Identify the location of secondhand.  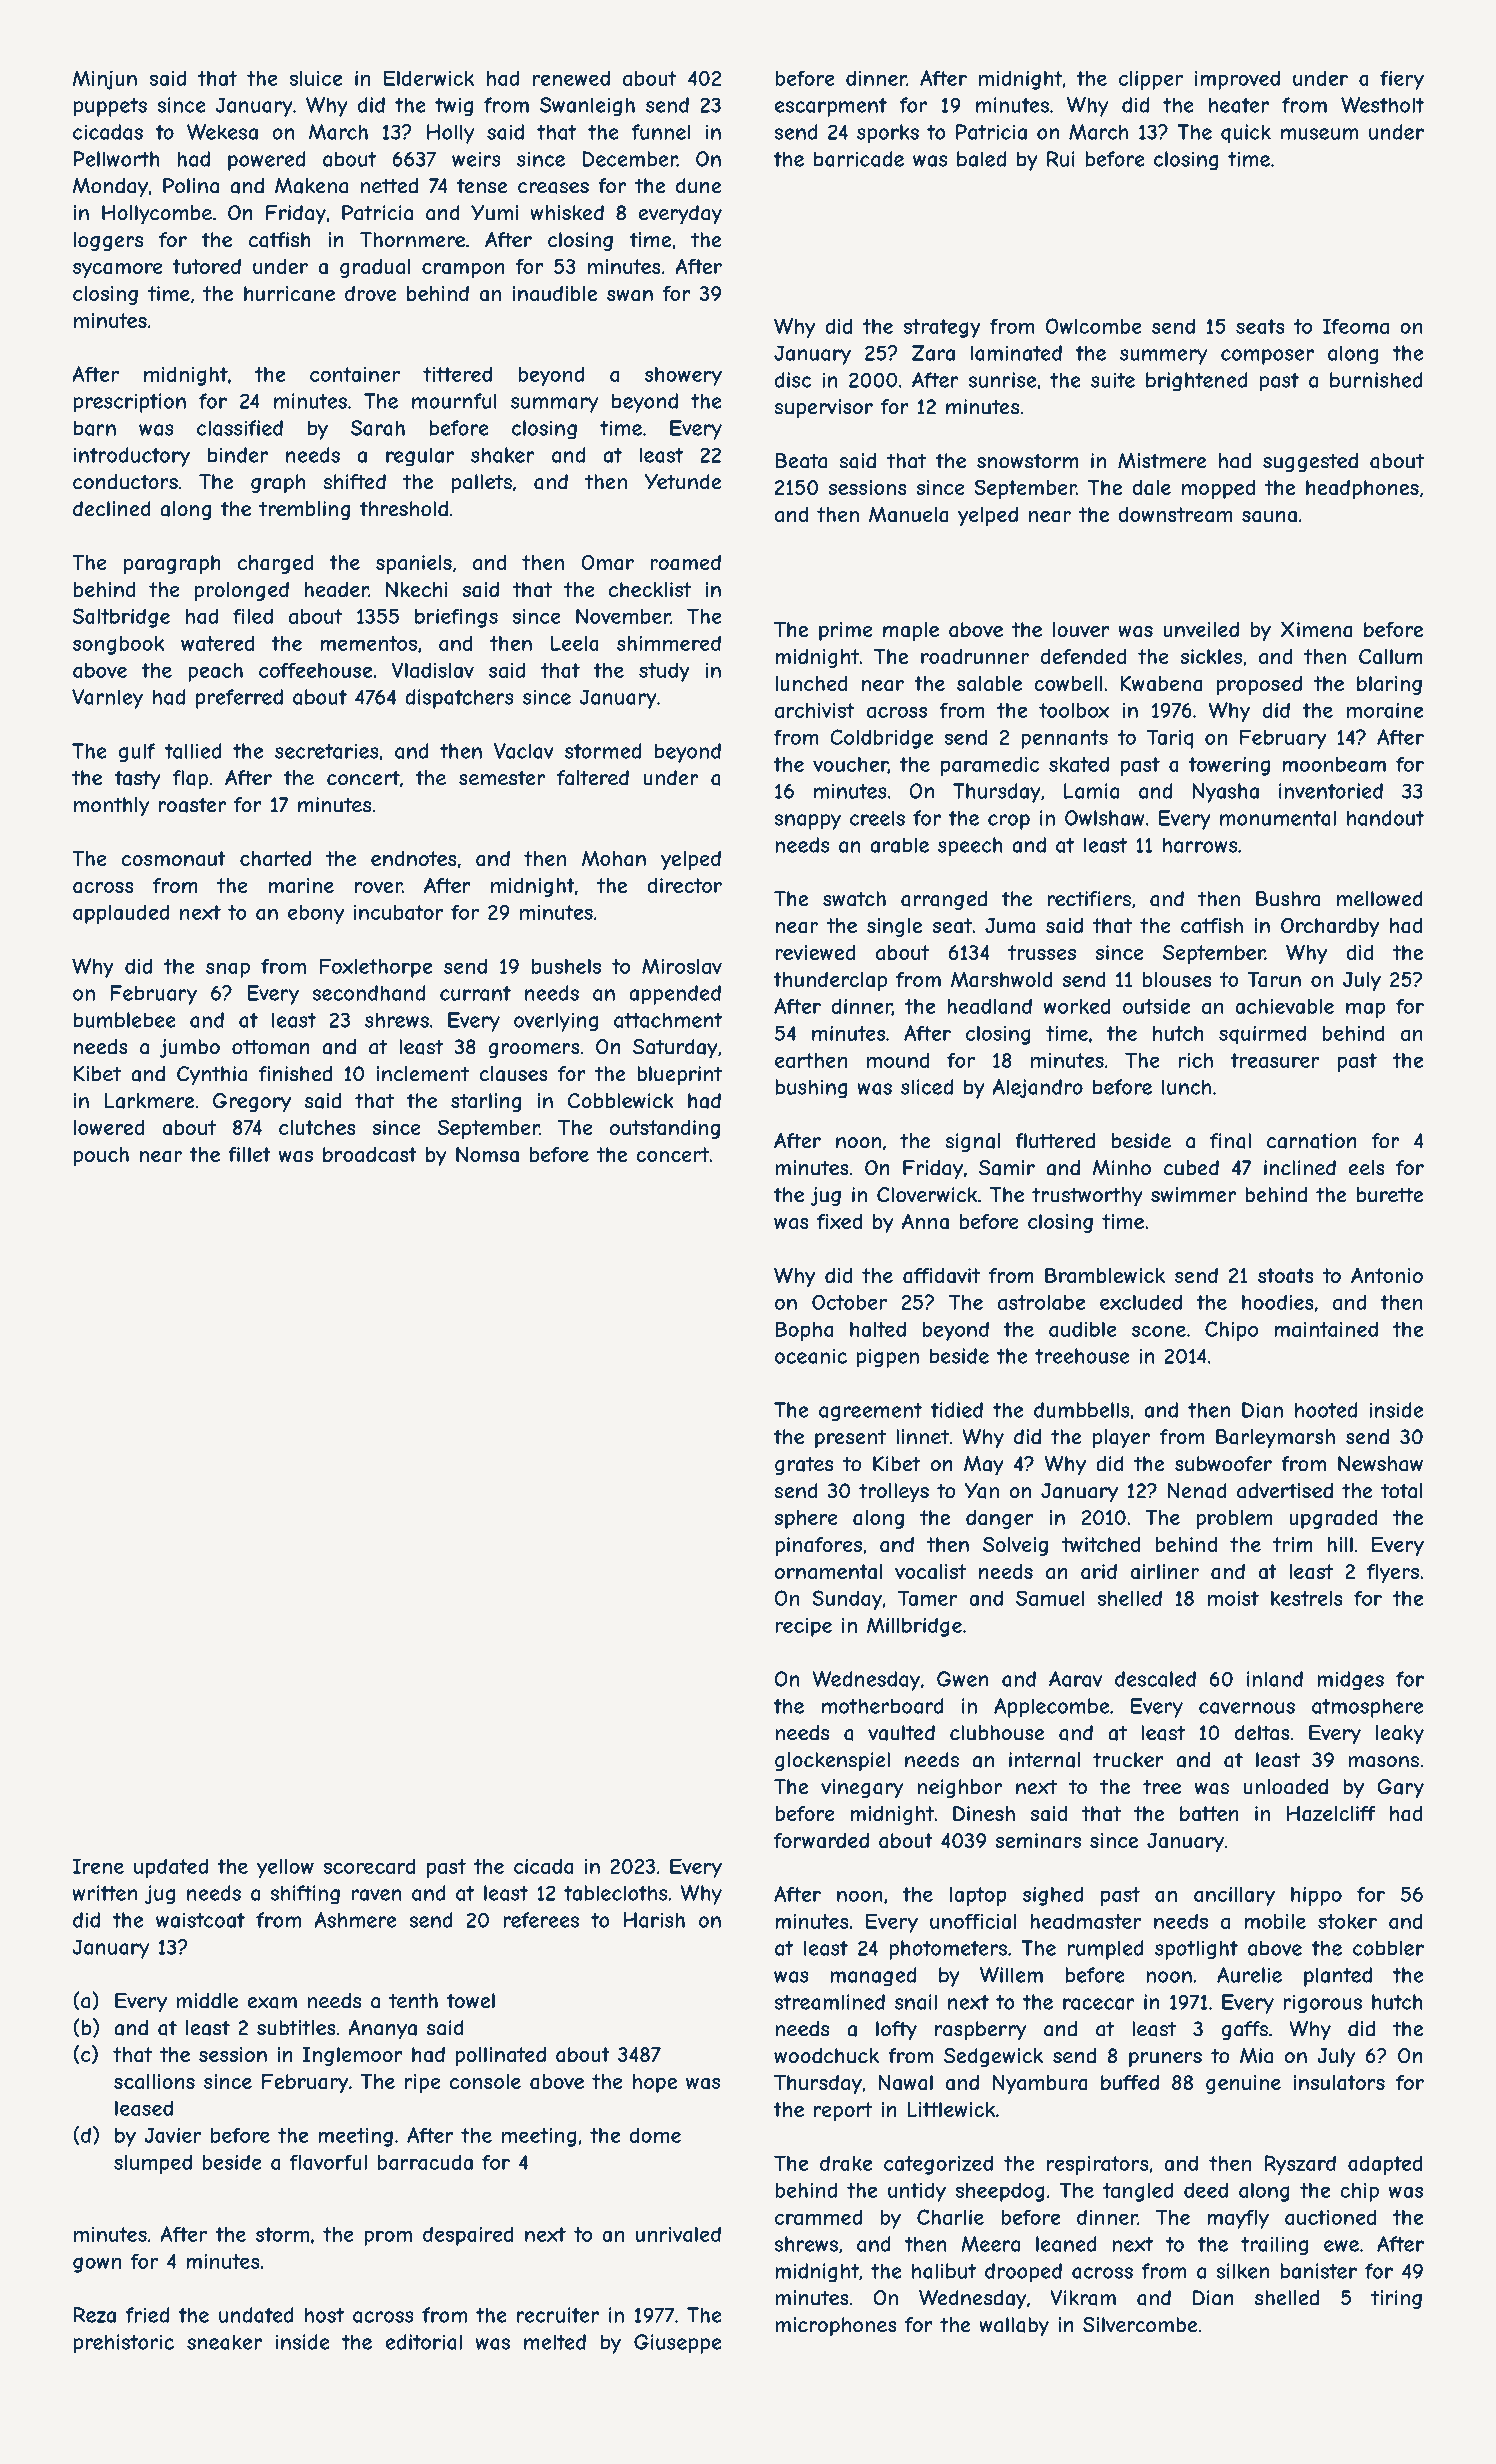
(368, 993).
